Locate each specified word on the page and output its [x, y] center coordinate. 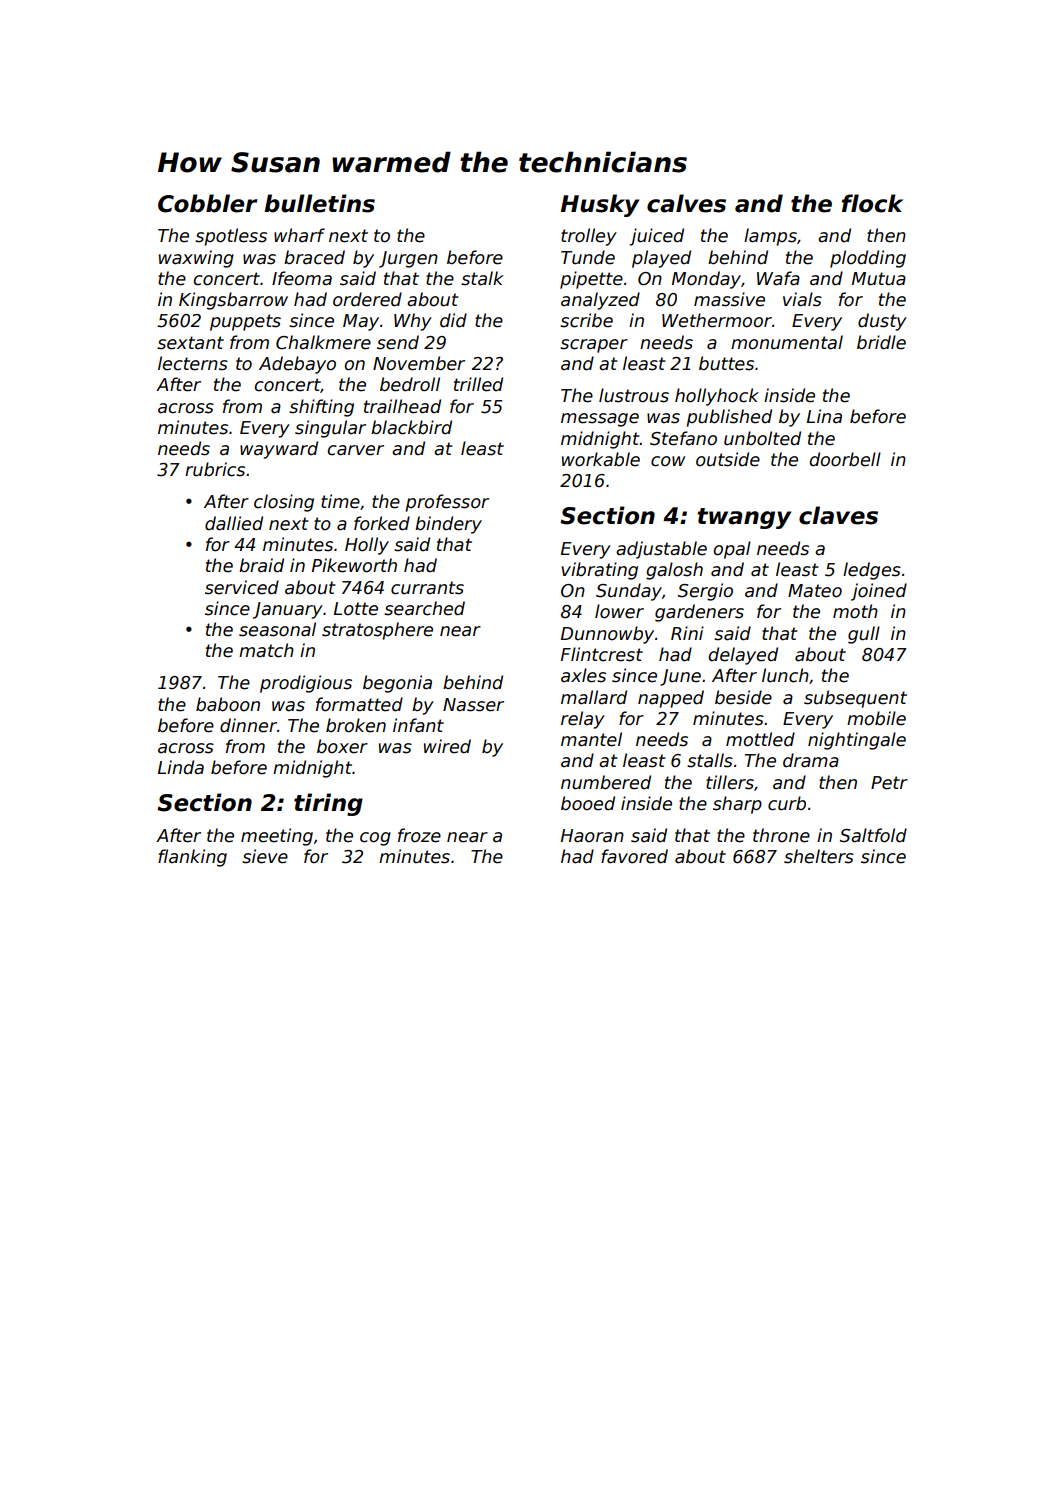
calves [686, 203]
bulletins [319, 203]
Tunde [588, 257]
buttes [726, 363]
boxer [342, 746]
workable [601, 459]
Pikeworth [354, 565]
